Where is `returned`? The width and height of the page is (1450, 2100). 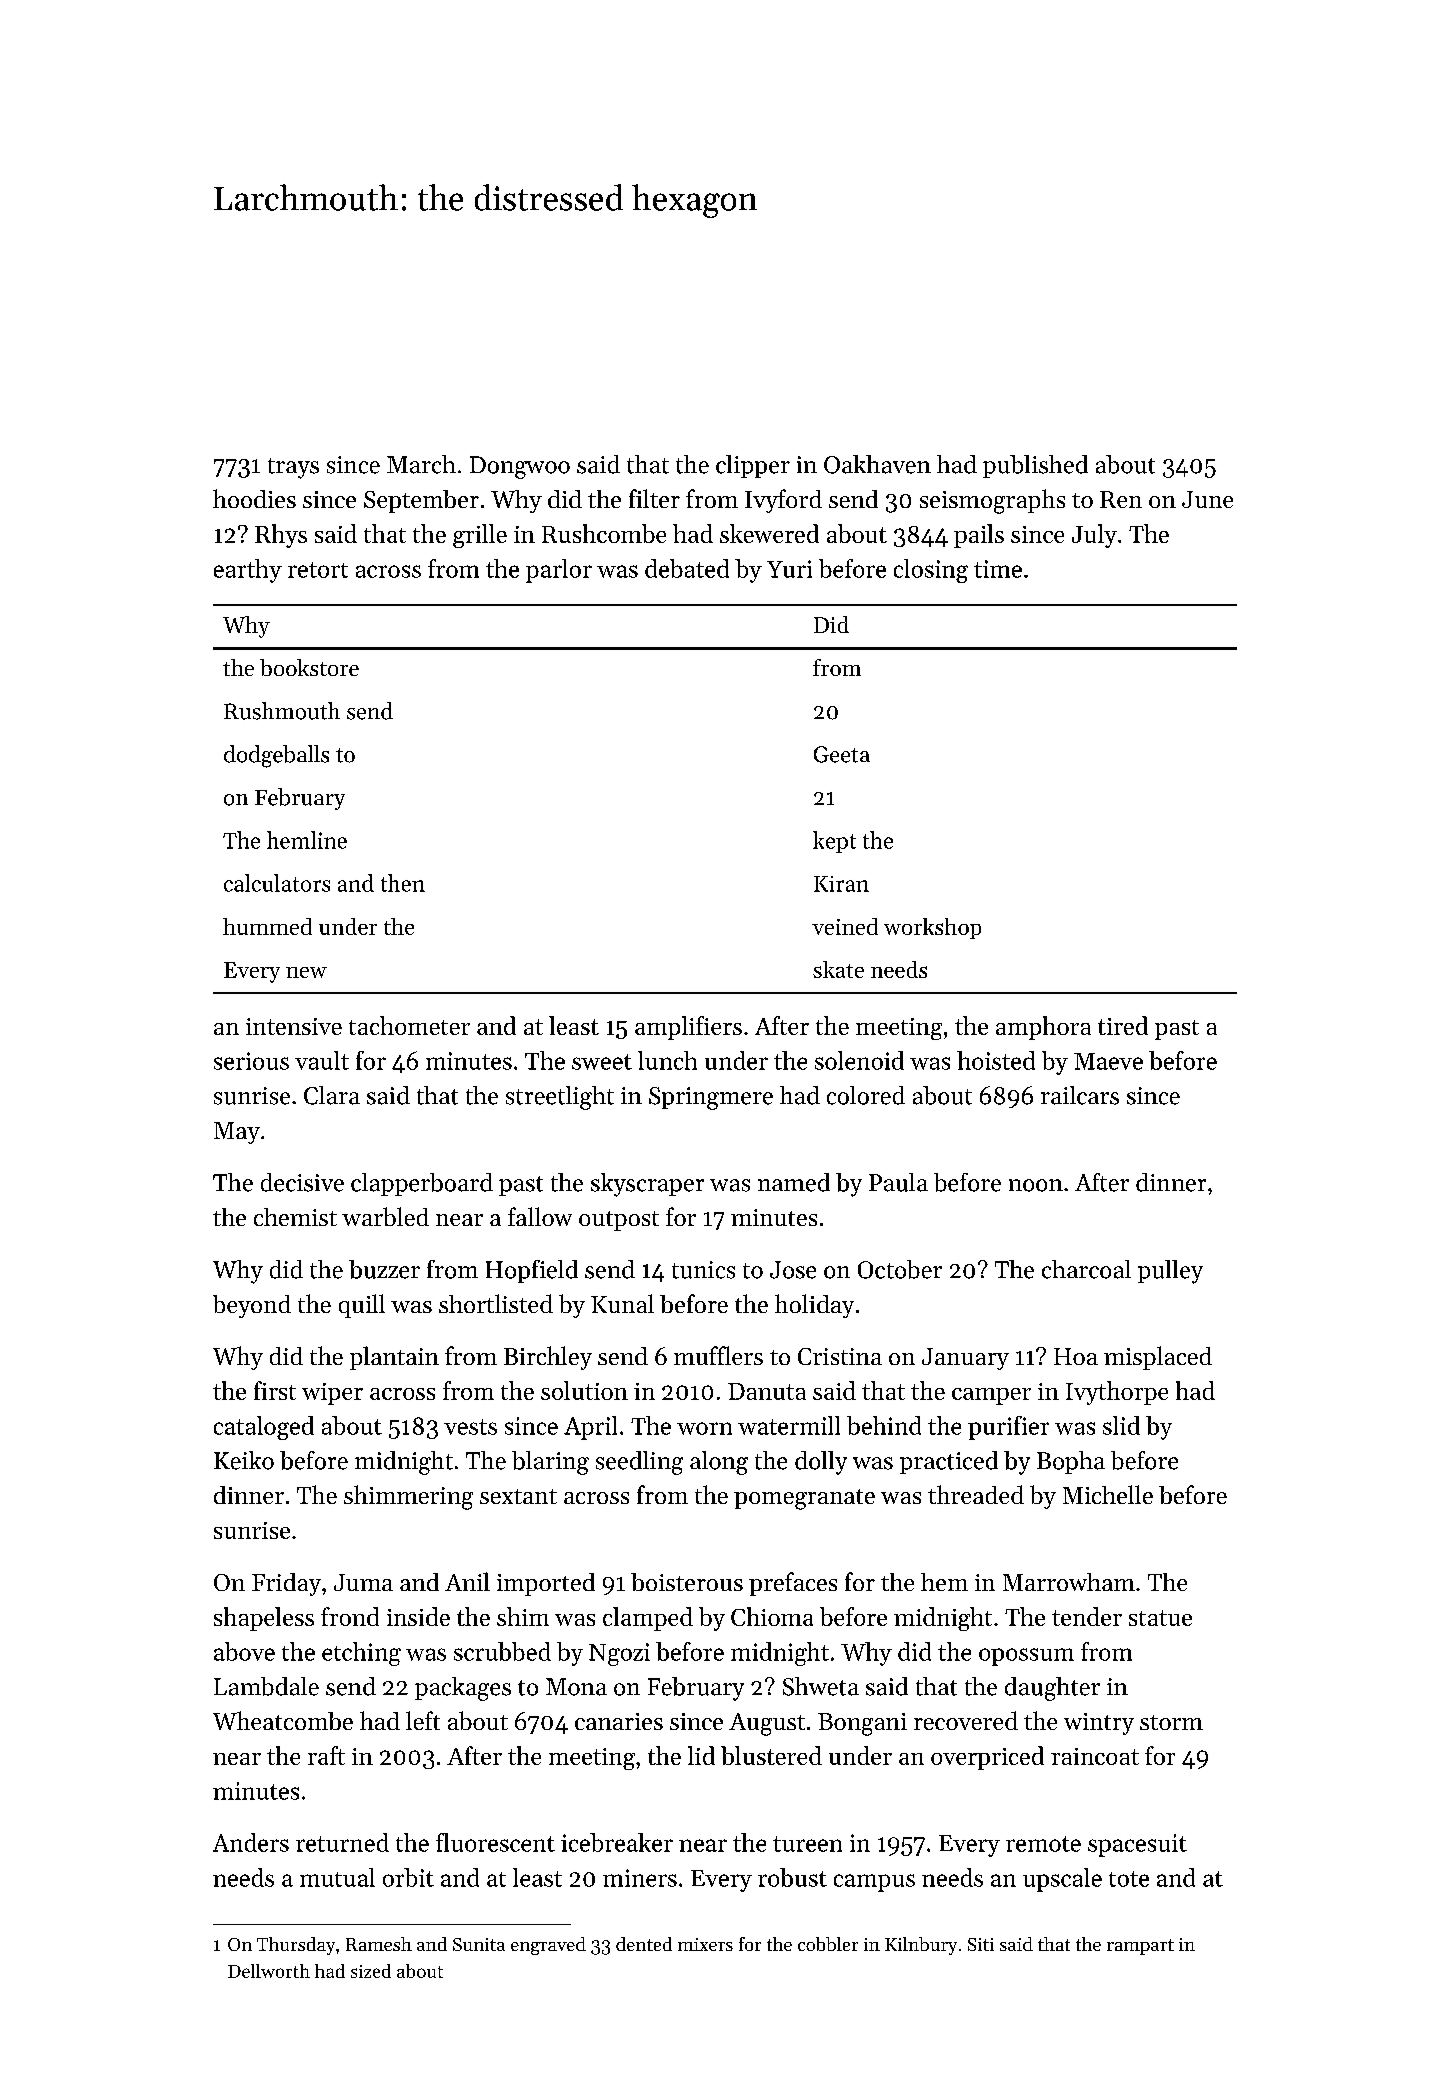
returned is located at coordinates (342, 1842).
